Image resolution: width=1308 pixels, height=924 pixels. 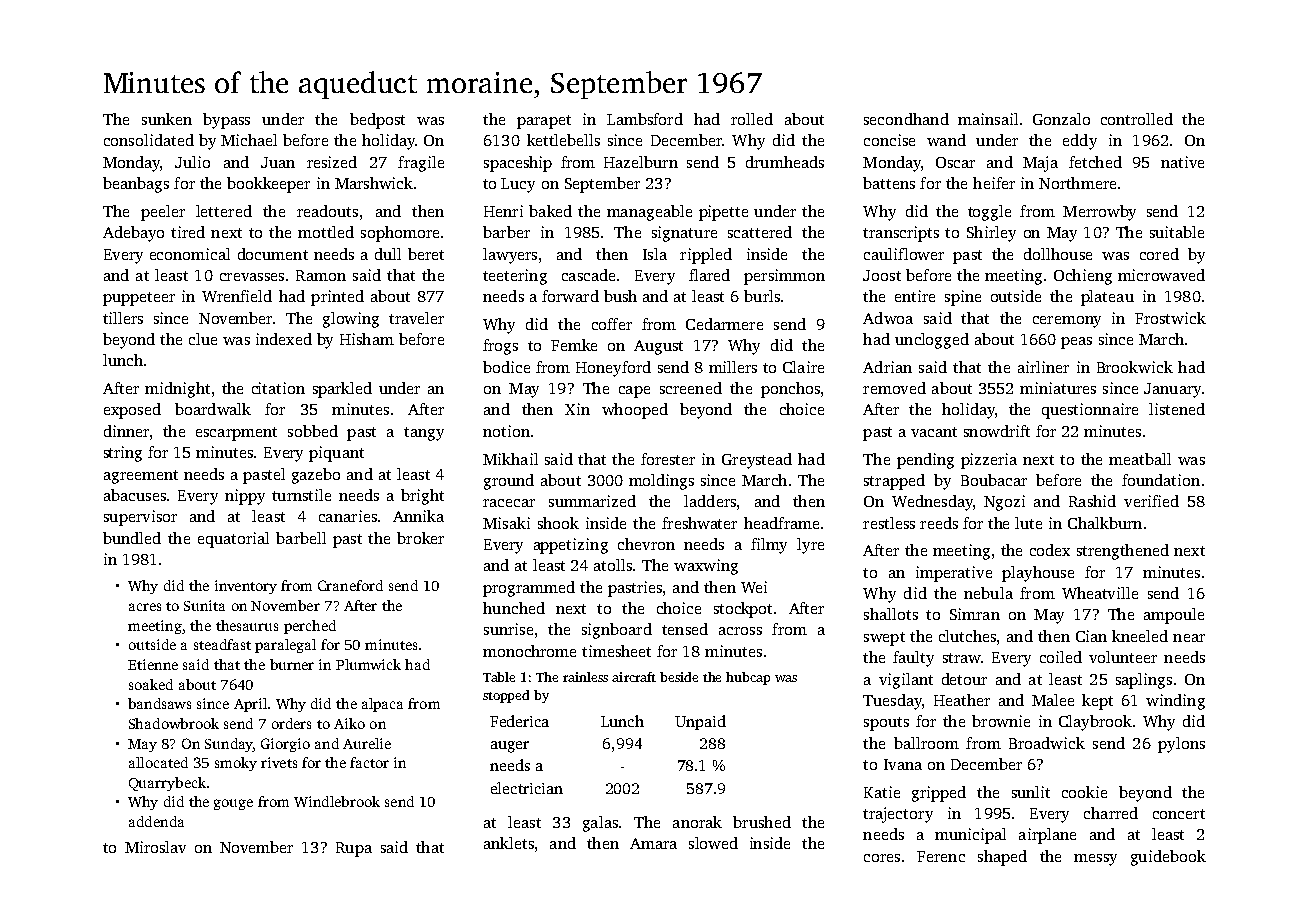 What do you see at coordinates (710, 501) in the screenshot?
I see `ladders` at bounding box center [710, 501].
